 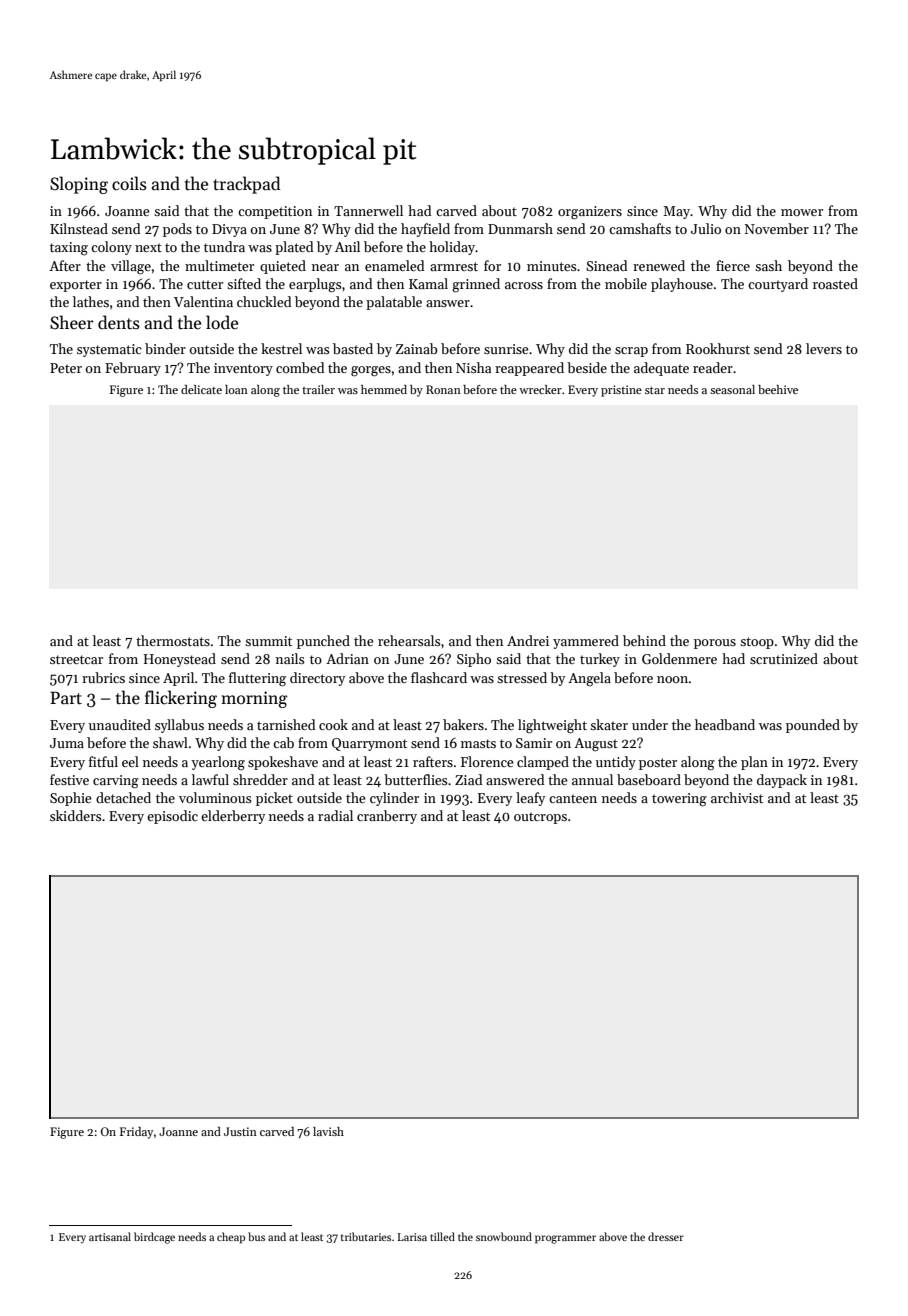 What do you see at coordinates (737, 797) in the screenshot?
I see `archivist` at bounding box center [737, 797].
